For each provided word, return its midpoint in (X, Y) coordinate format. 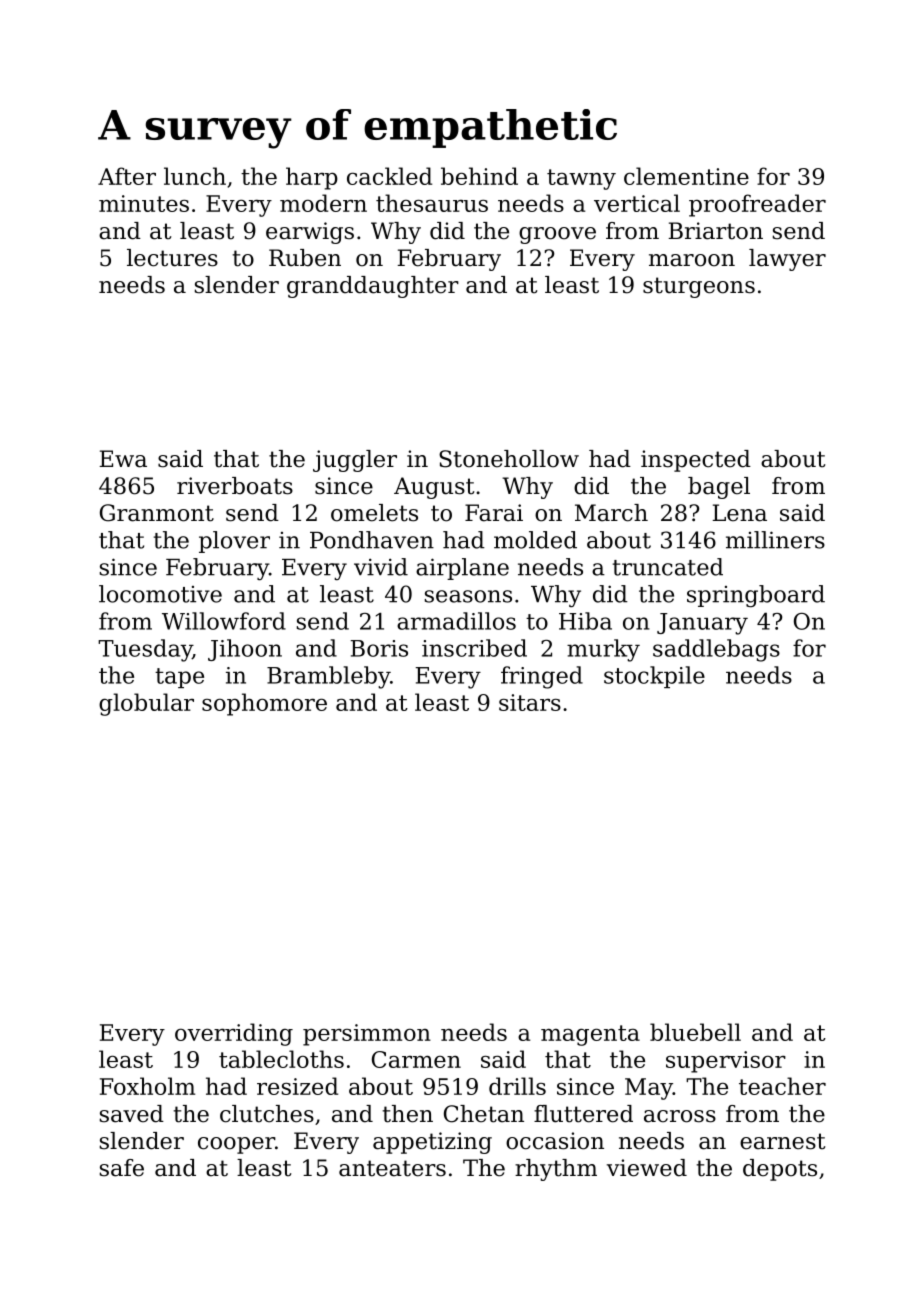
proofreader (757, 205)
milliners (775, 540)
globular (146, 704)
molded (535, 540)
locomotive (160, 594)
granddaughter (373, 287)
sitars (530, 702)
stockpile (654, 677)
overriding (234, 1034)
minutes (144, 203)
